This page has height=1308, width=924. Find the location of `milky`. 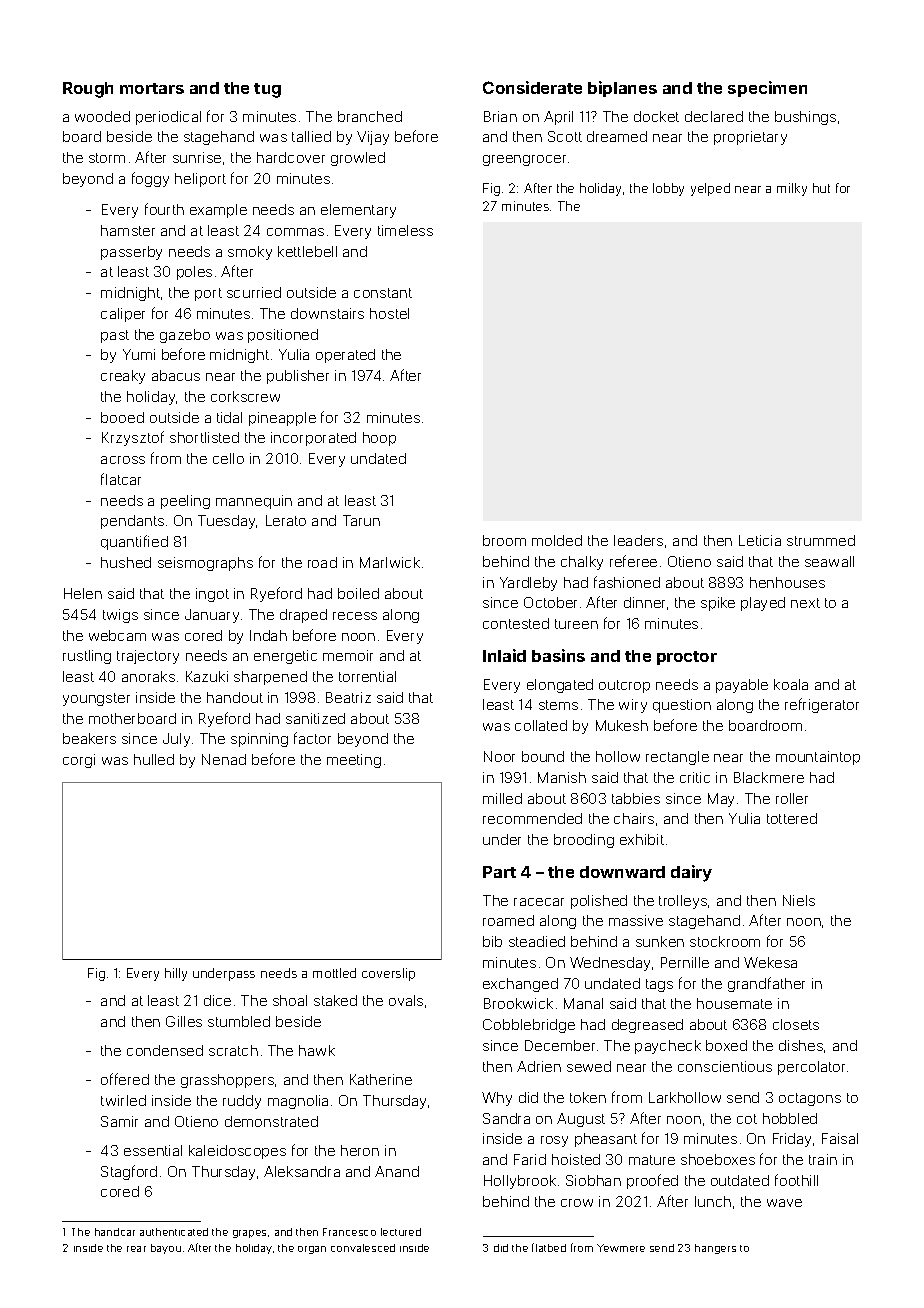

milky is located at coordinates (792, 189).
